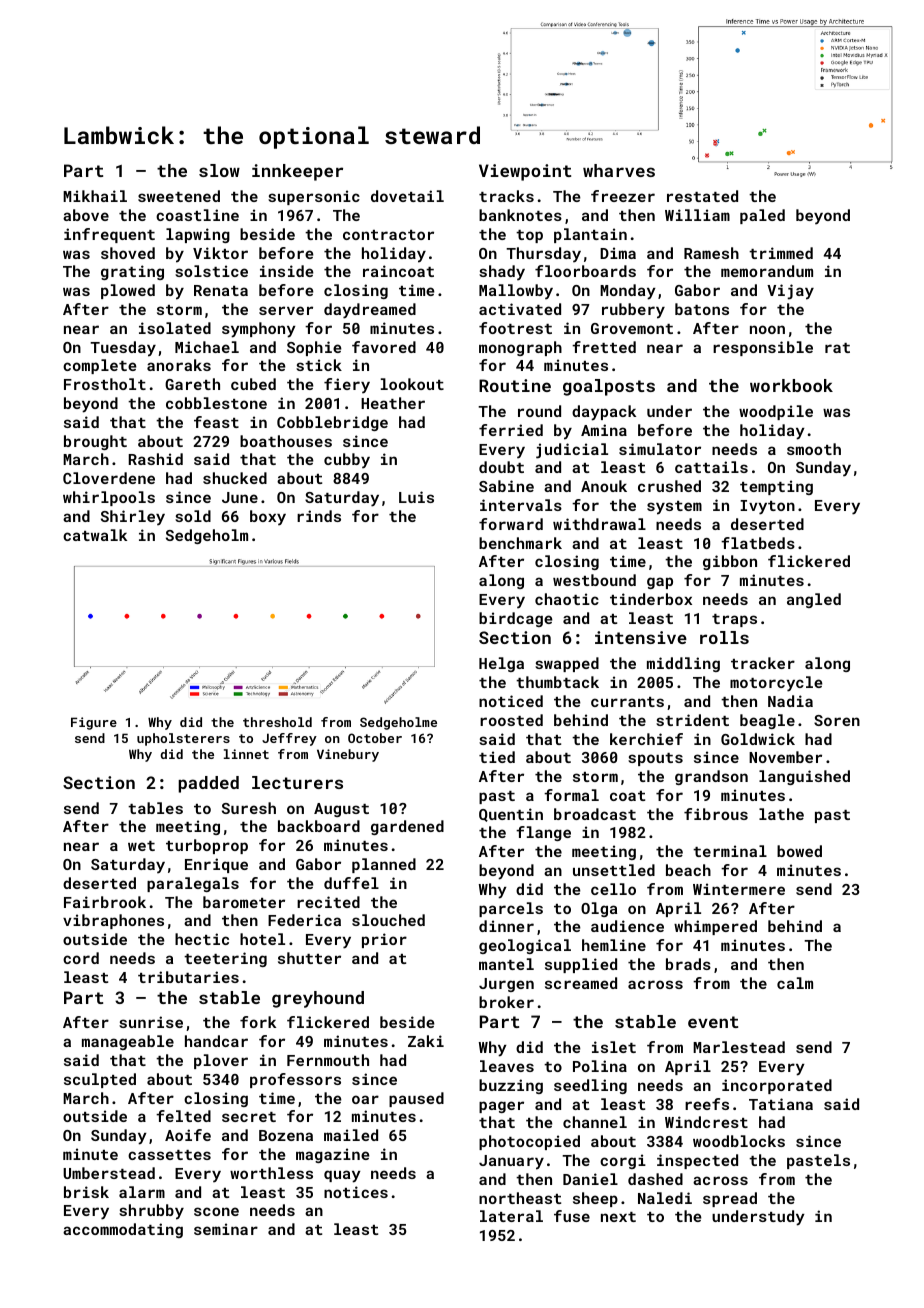  I want to click on Wintermere, so click(739, 889).
